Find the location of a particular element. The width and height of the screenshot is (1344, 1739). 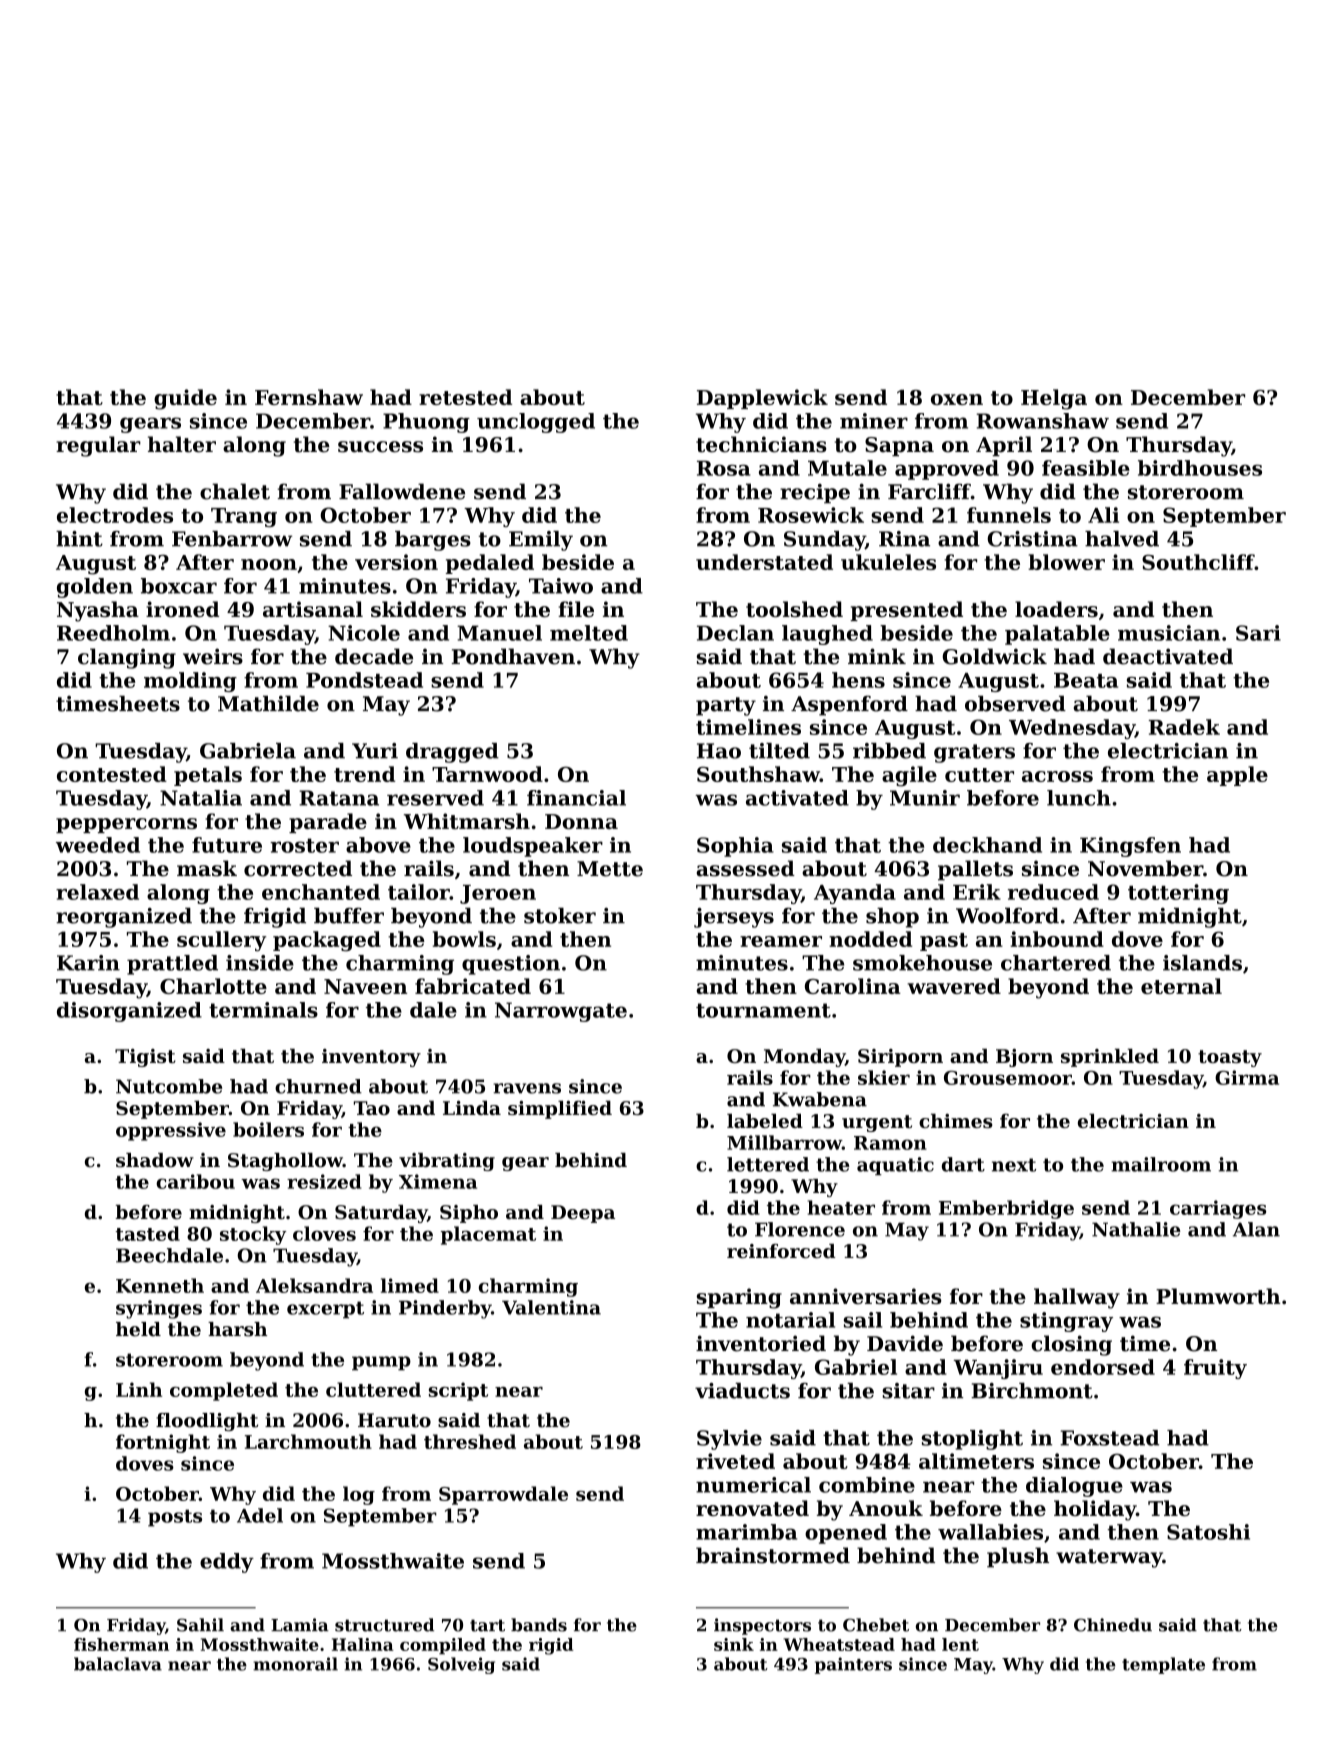

buffer is located at coordinates (349, 916).
